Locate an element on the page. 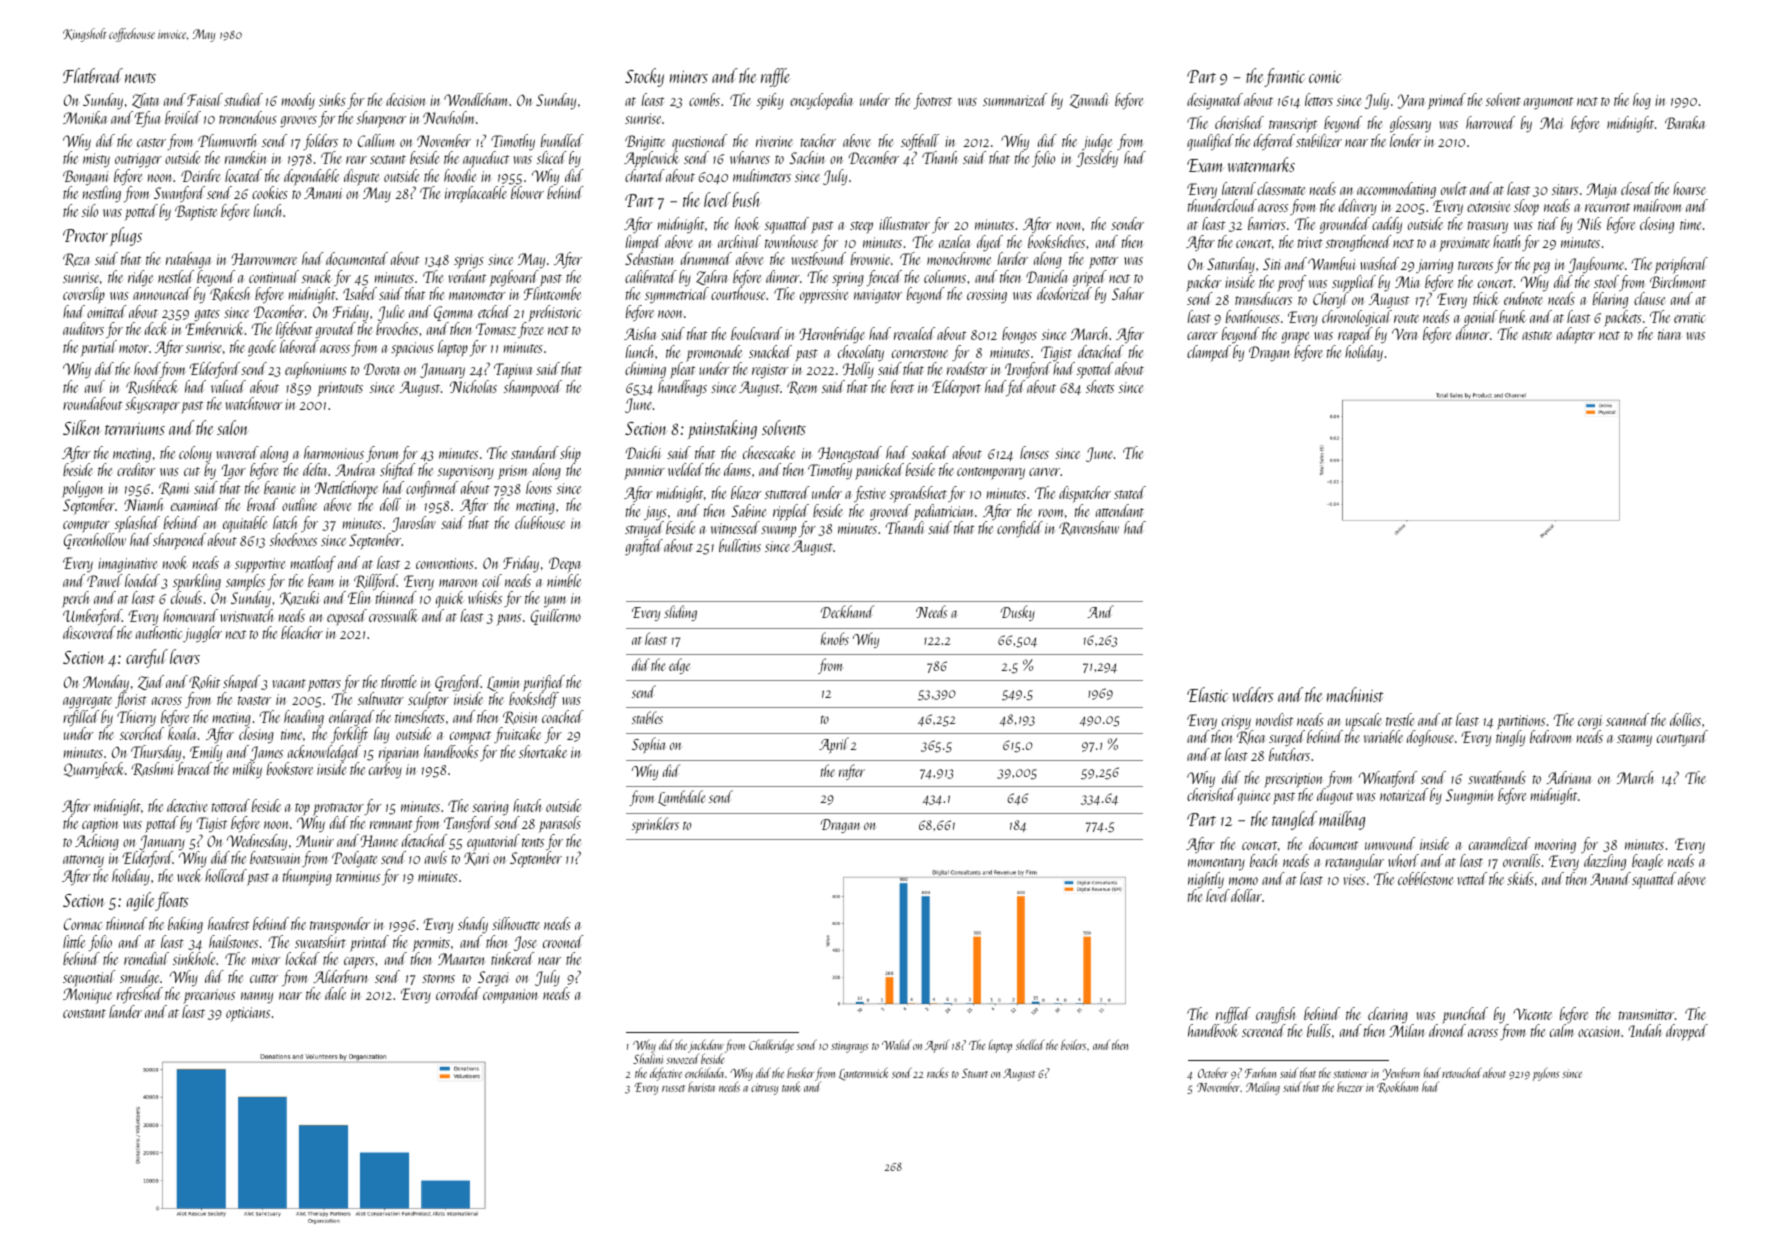  doghouse is located at coordinates (1430, 738).
